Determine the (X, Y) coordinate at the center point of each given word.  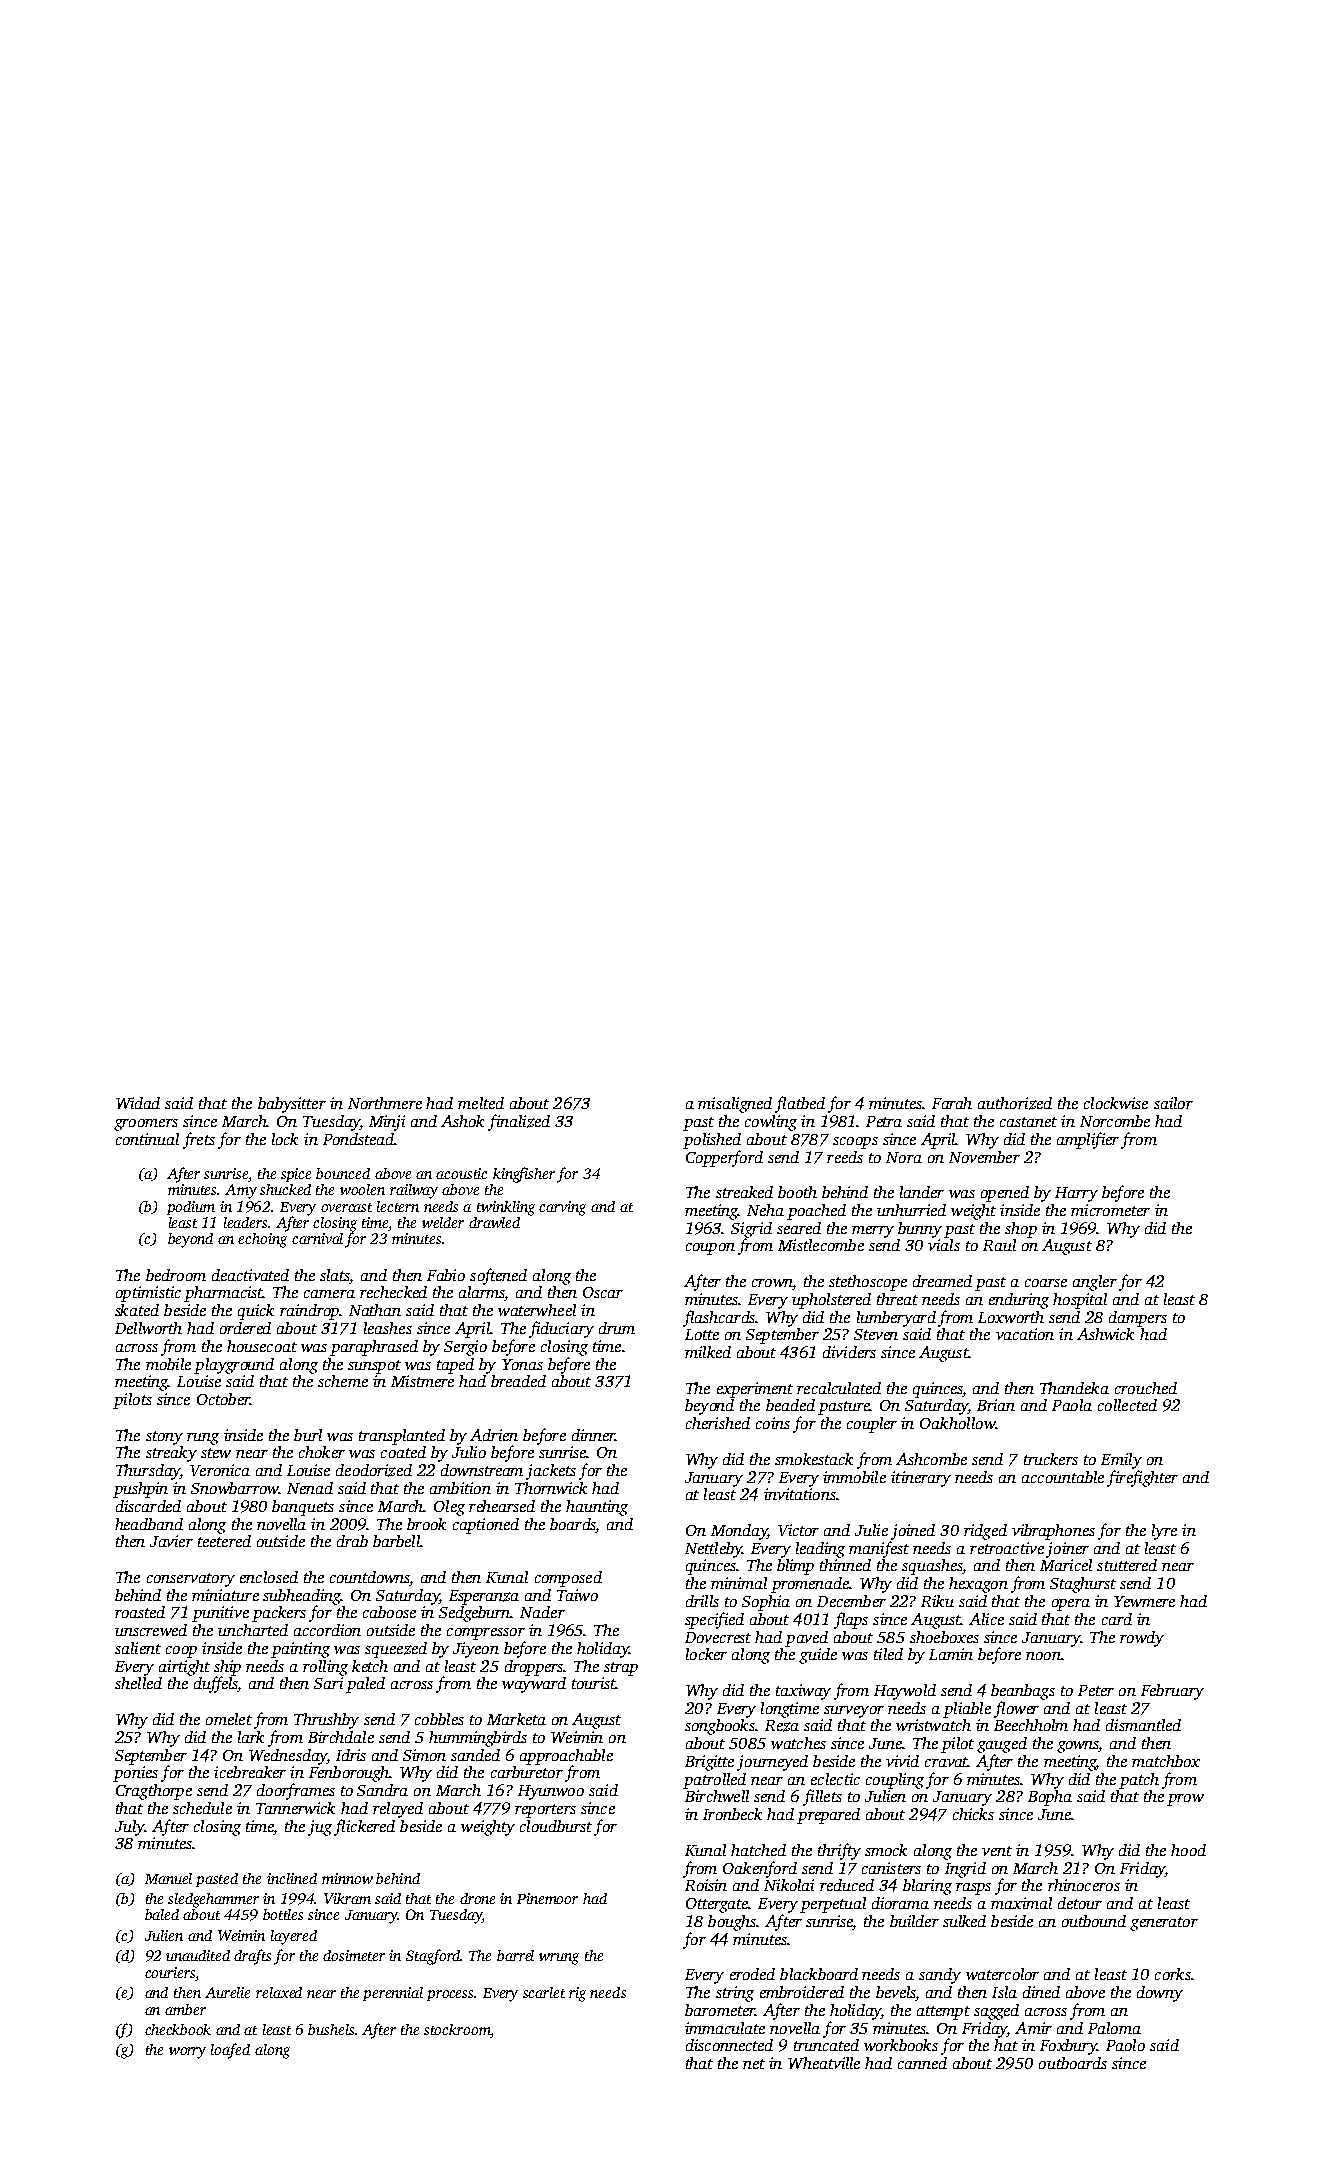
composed (568, 1579)
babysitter (292, 1105)
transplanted (402, 1437)
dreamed (942, 1281)
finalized (519, 1122)
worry (187, 2053)
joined (913, 1532)
